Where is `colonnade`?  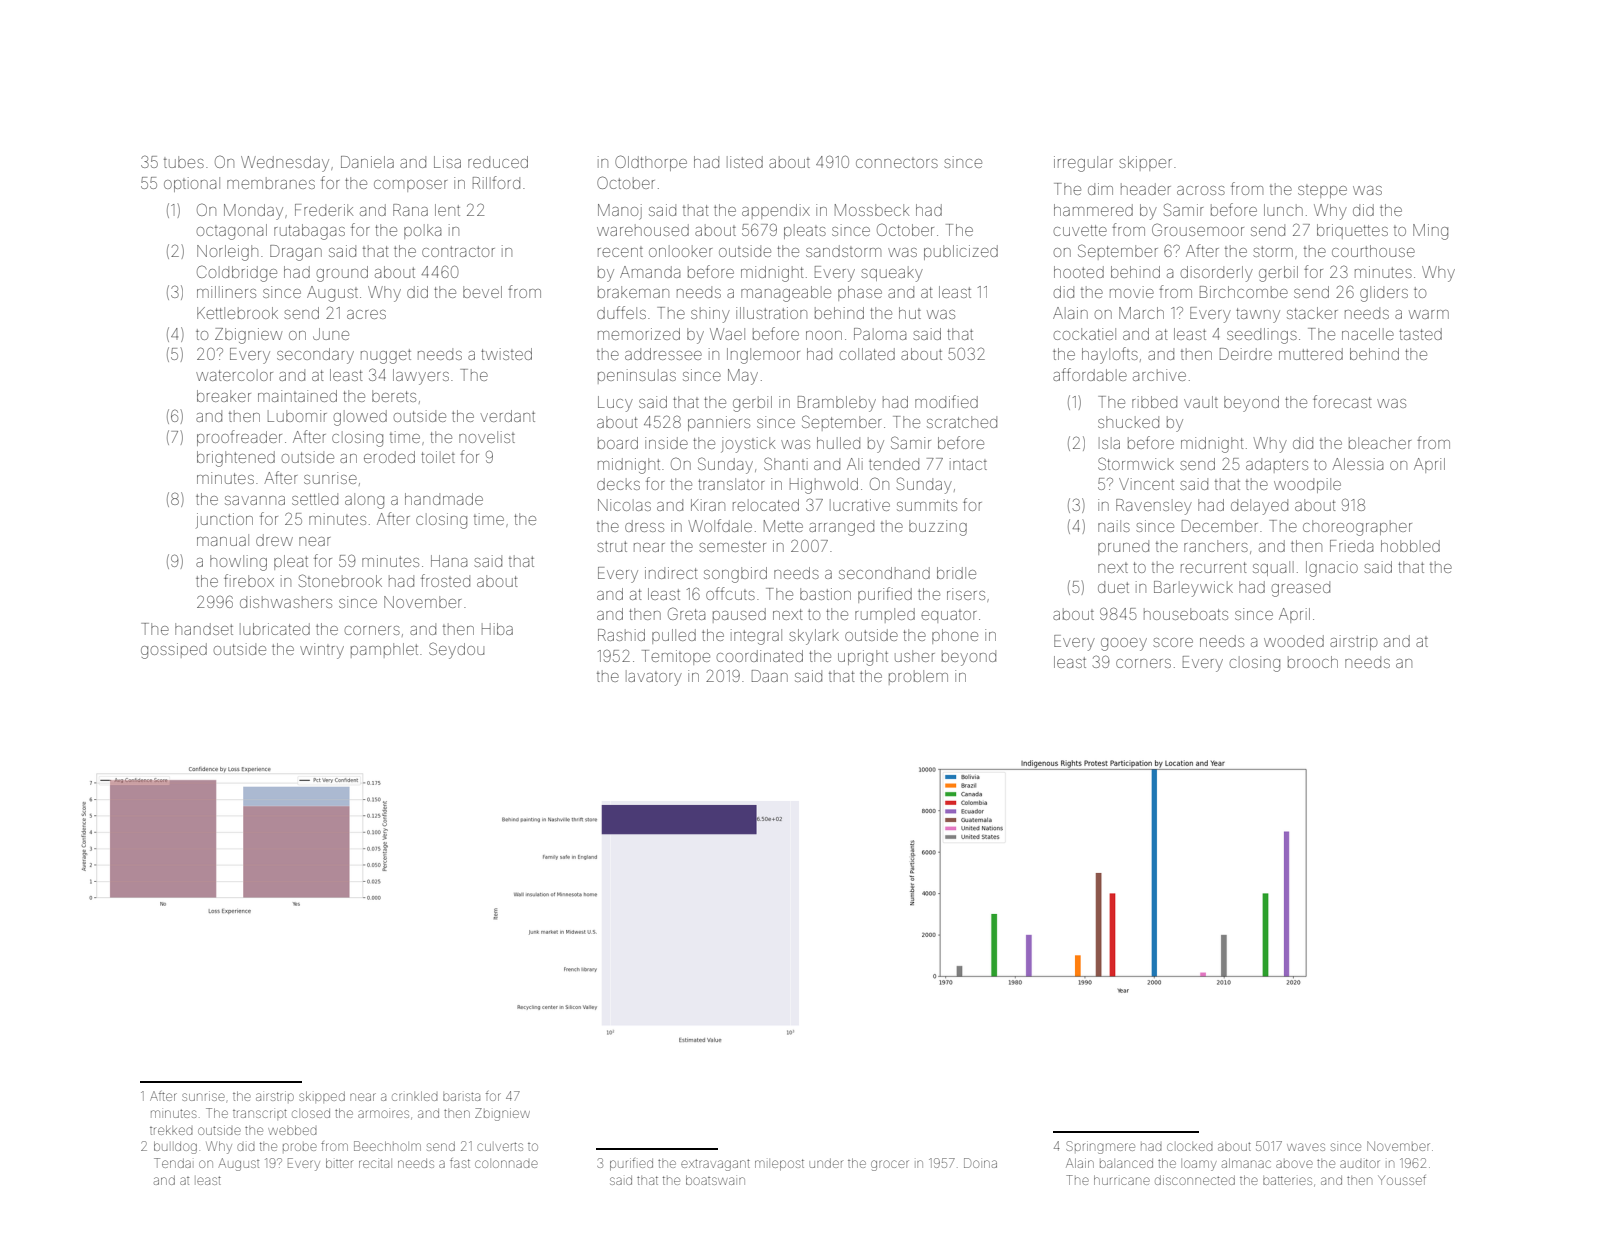
colonnade is located at coordinates (506, 1164).
